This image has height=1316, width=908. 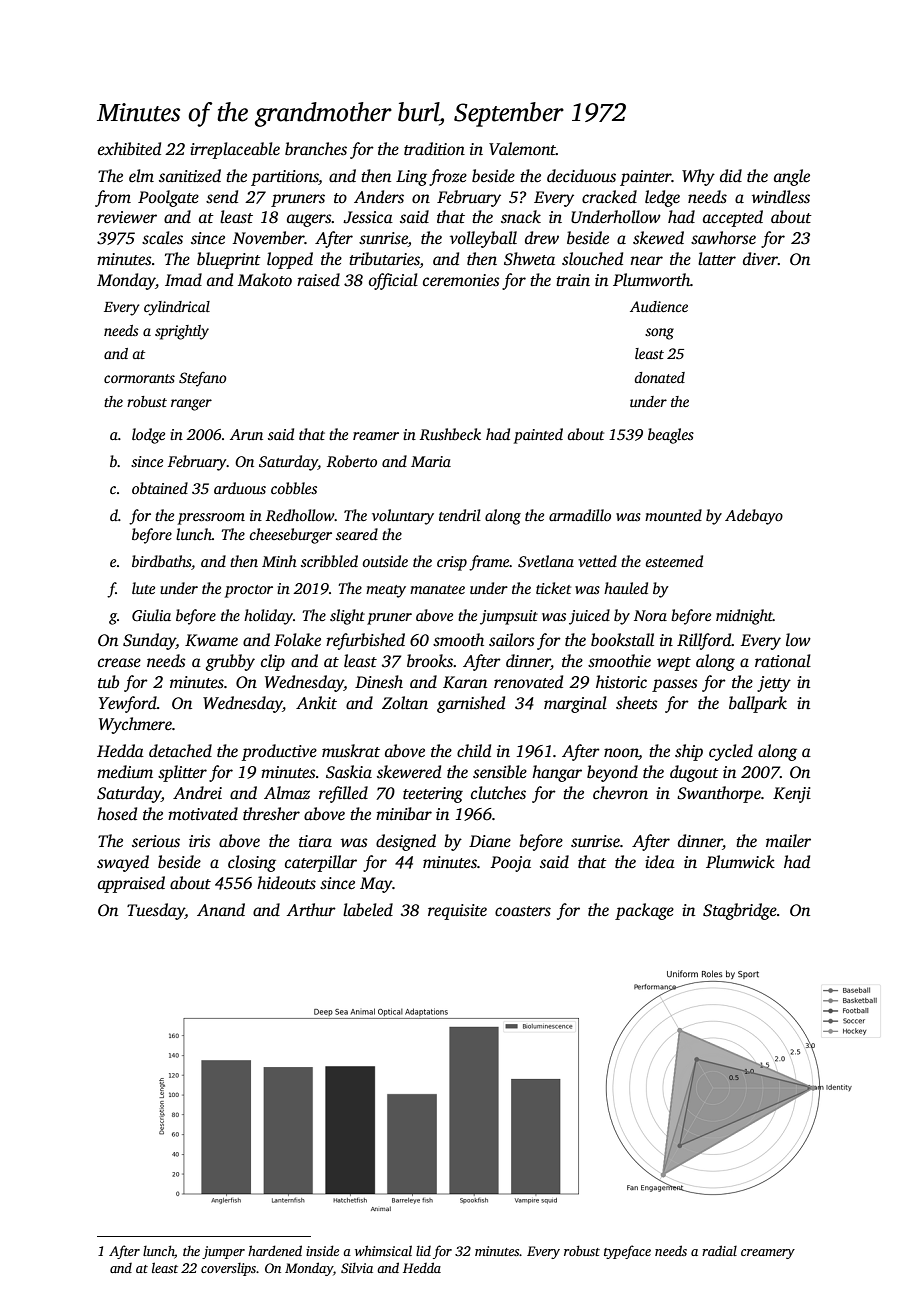 I want to click on Silvia, so click(x=357, y=1268).
